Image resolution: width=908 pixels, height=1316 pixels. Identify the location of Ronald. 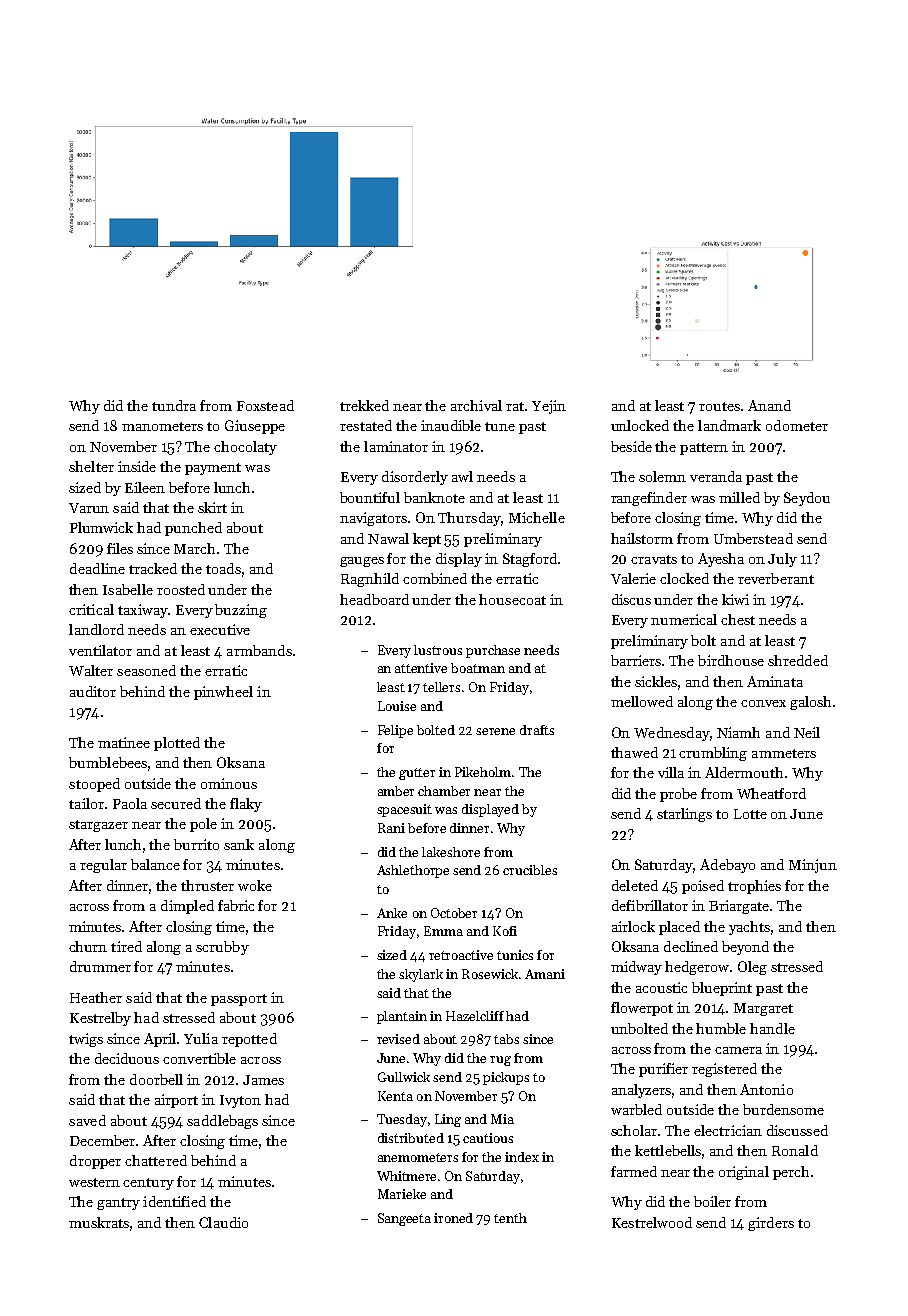
(795, 1150).
